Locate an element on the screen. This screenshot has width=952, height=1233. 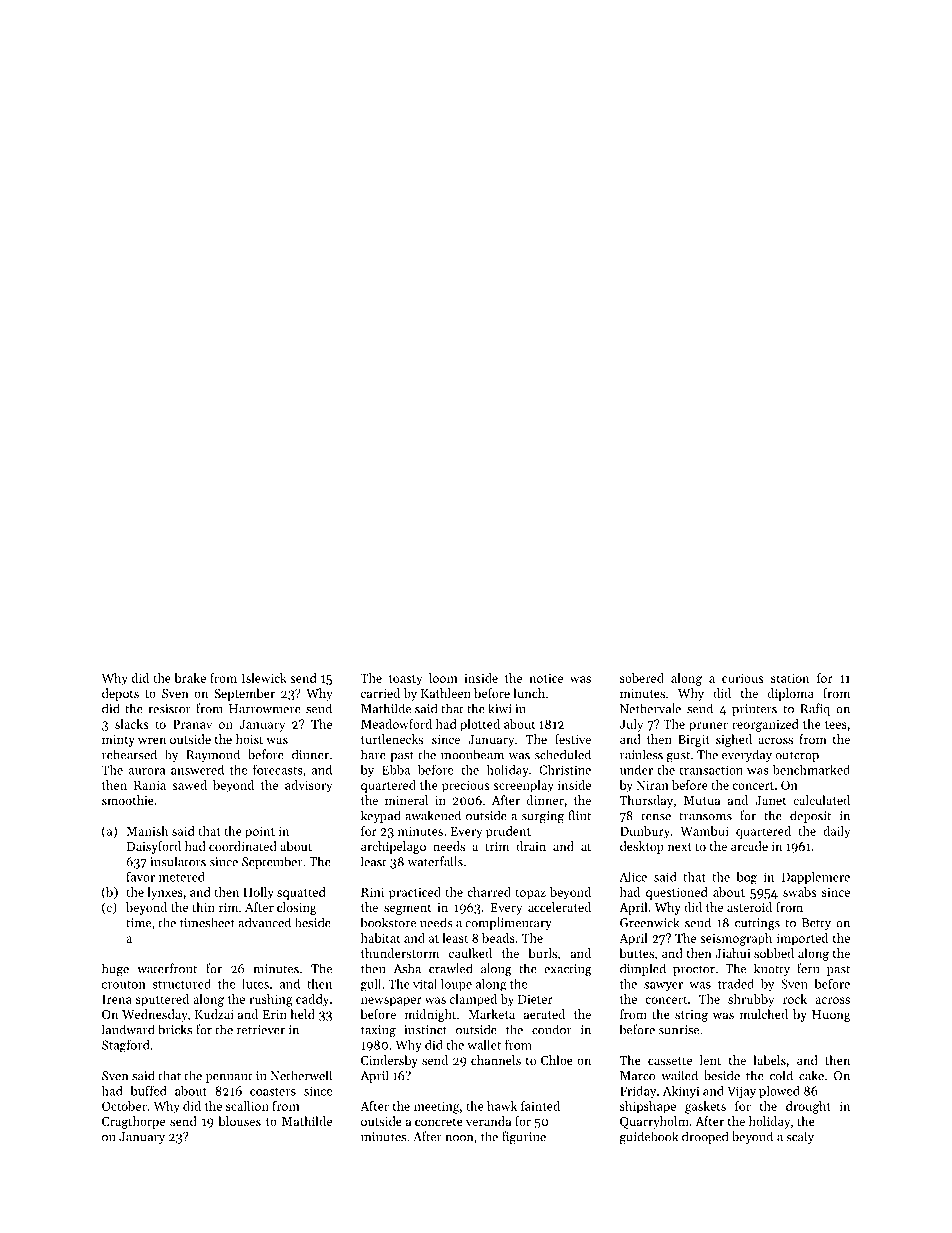
burls is located at coordinates (542, 953).
